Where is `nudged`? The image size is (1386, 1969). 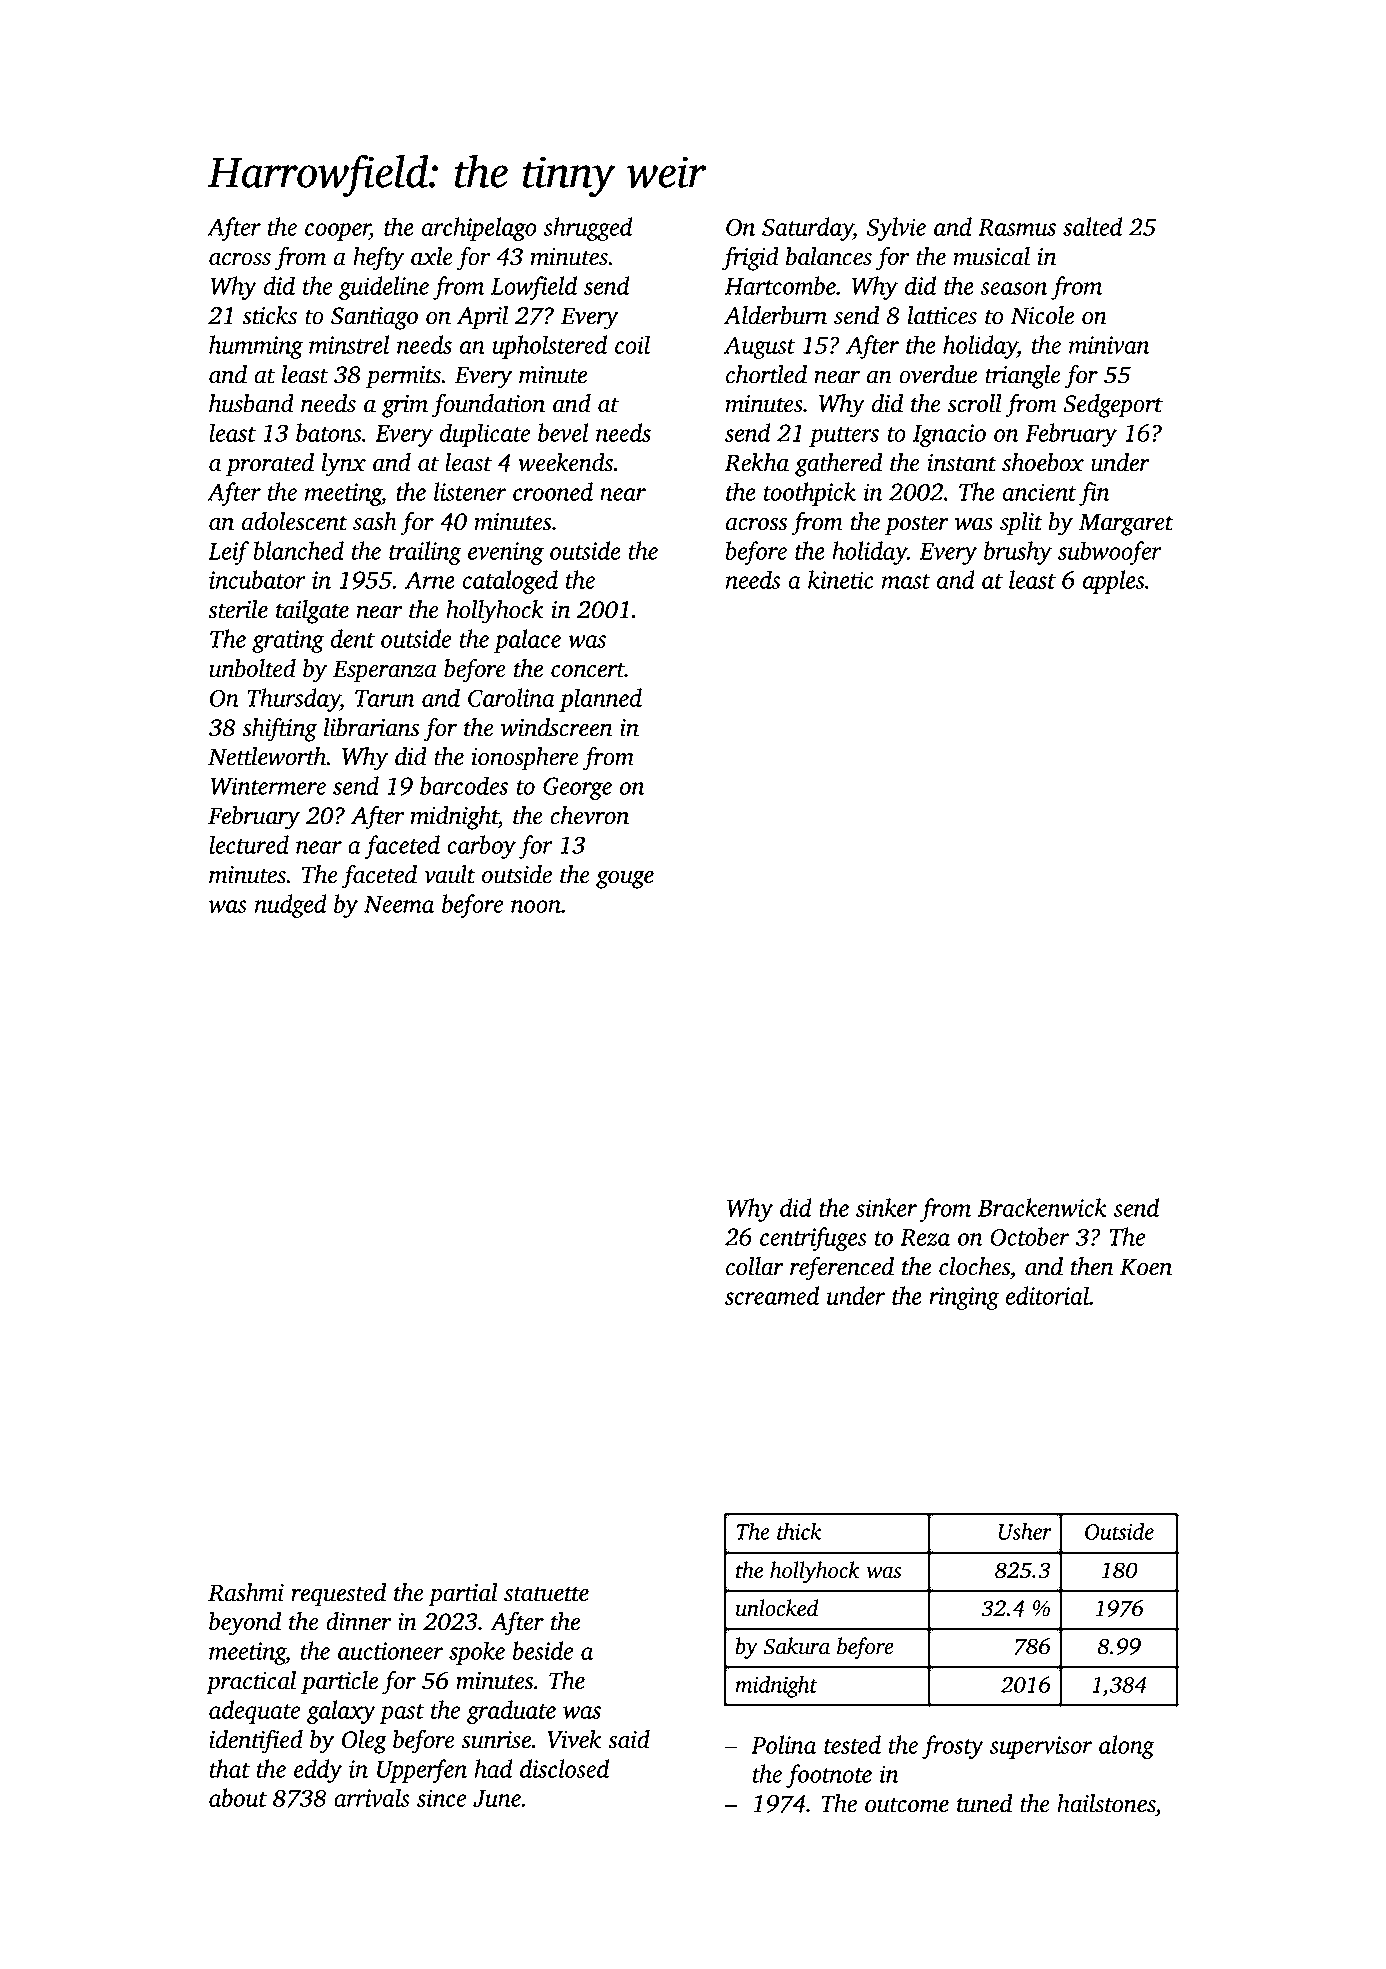 nudged is located at coordinates (291, 906).
